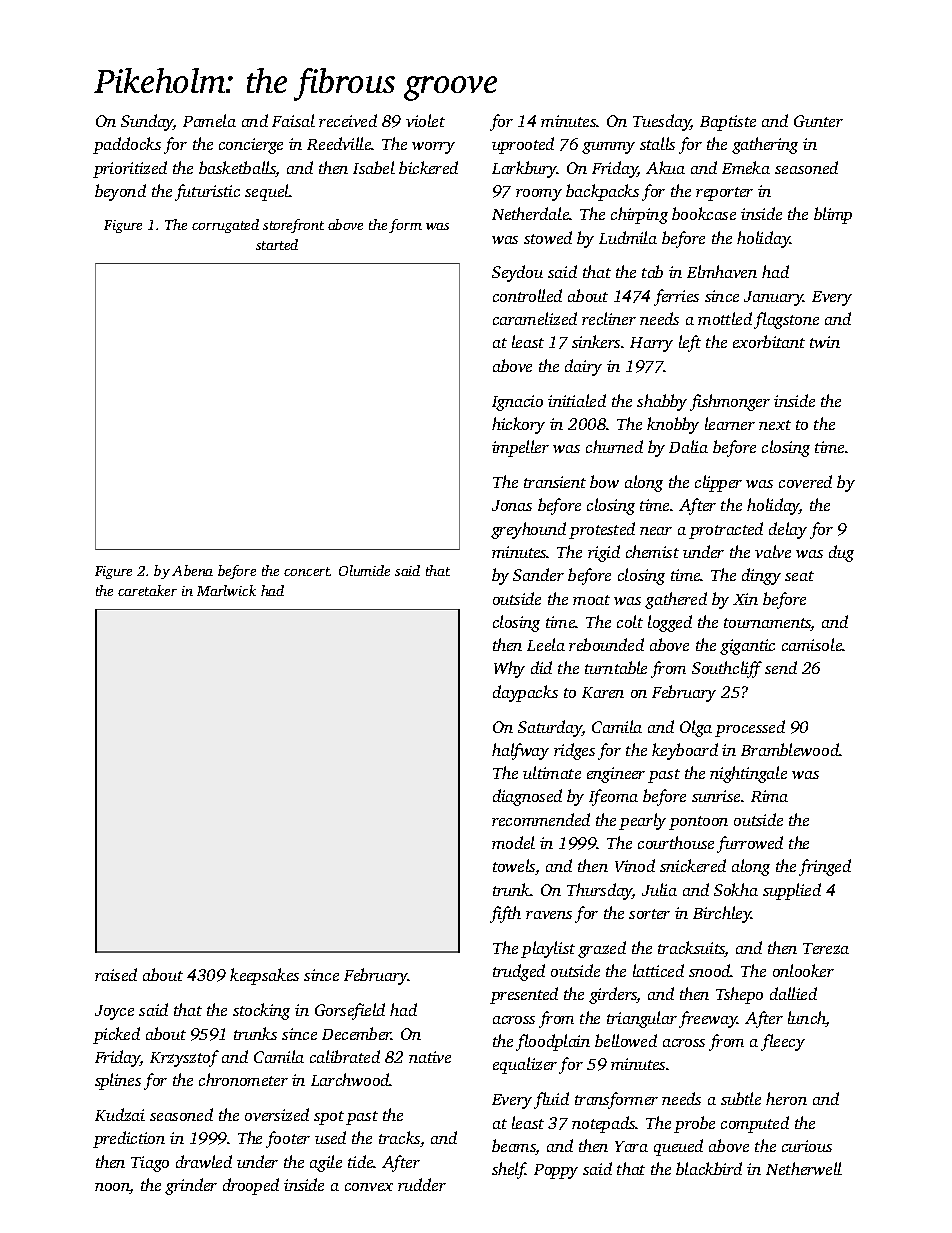 This document has width=952, height=1233. Describe the element at coordinates (514, 865) in the document. I see `towels` at that location.
